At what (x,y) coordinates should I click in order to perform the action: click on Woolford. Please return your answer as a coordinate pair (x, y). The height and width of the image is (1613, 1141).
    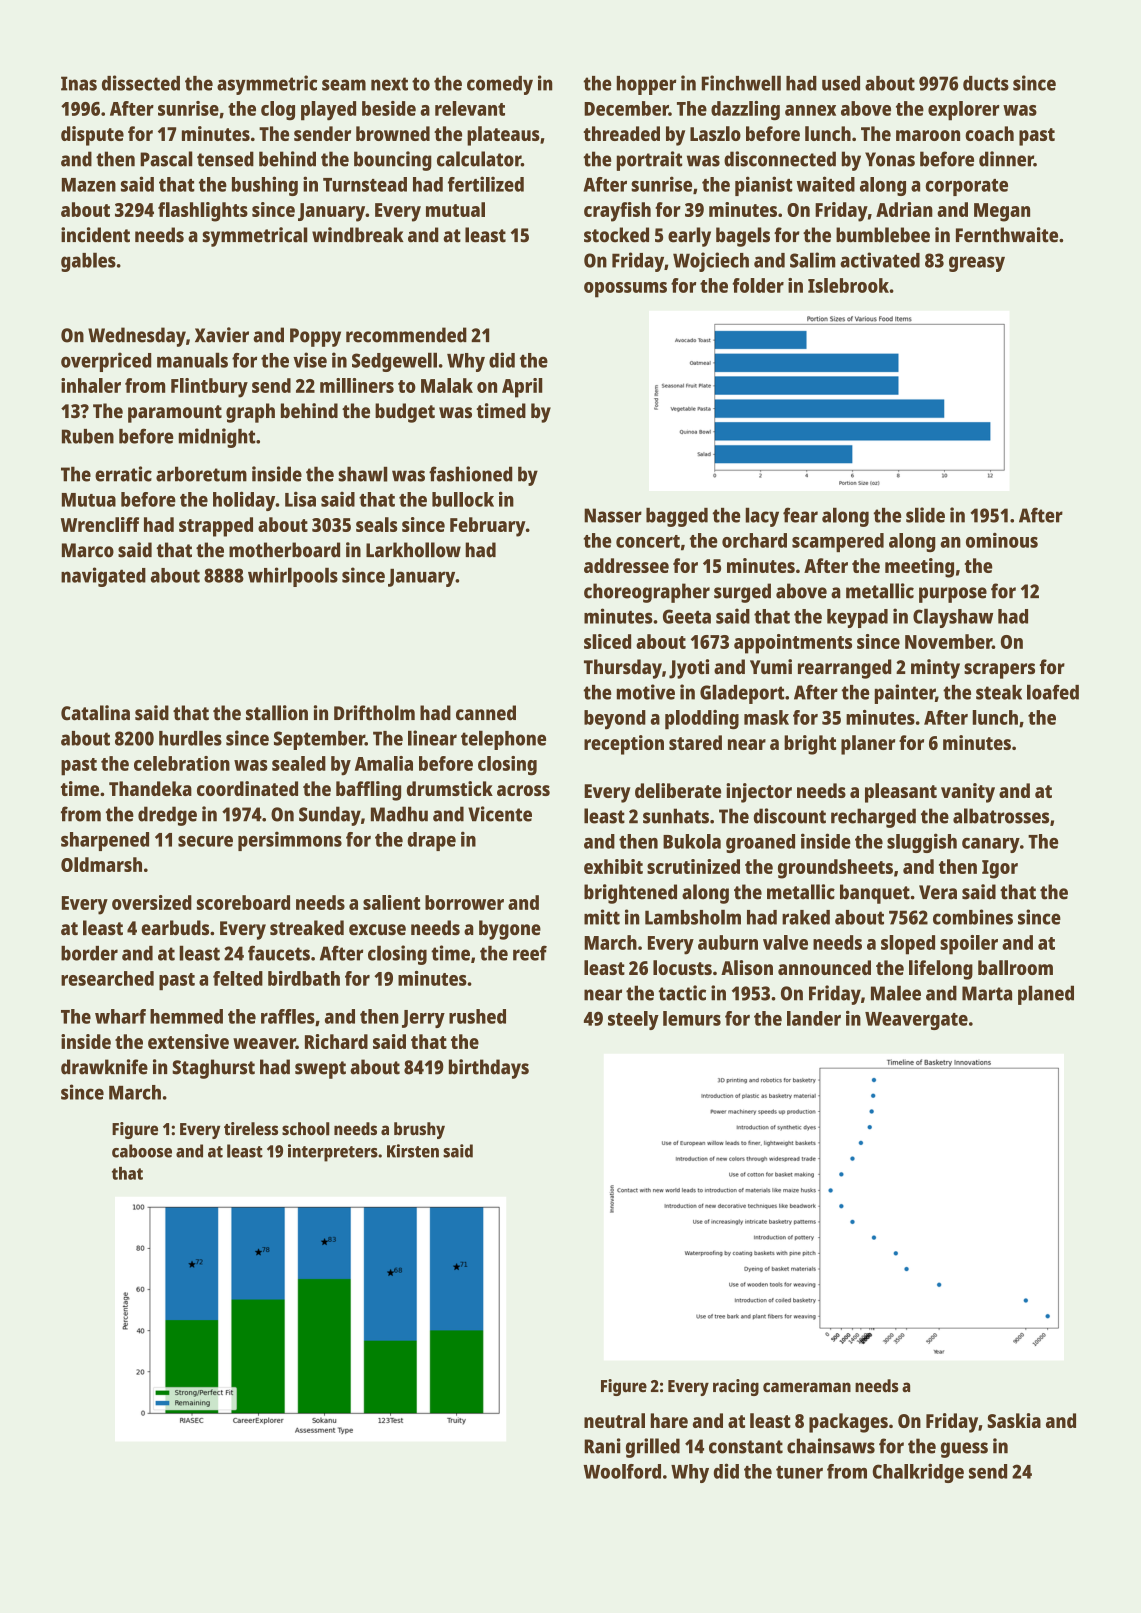
    Looking at the image, I should click on (622, 1471).
